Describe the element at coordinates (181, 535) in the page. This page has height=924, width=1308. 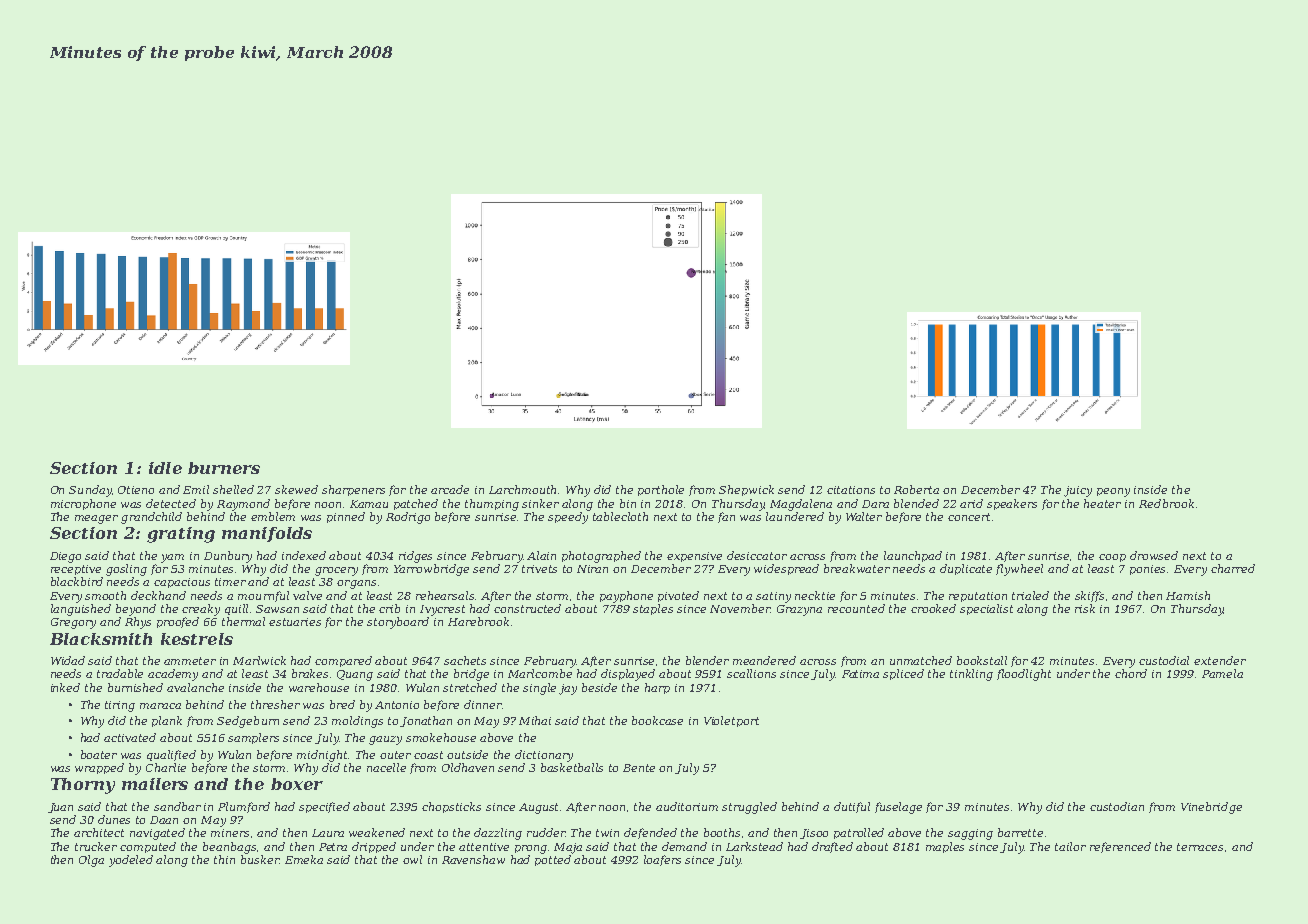
I see `grating` at that location.
